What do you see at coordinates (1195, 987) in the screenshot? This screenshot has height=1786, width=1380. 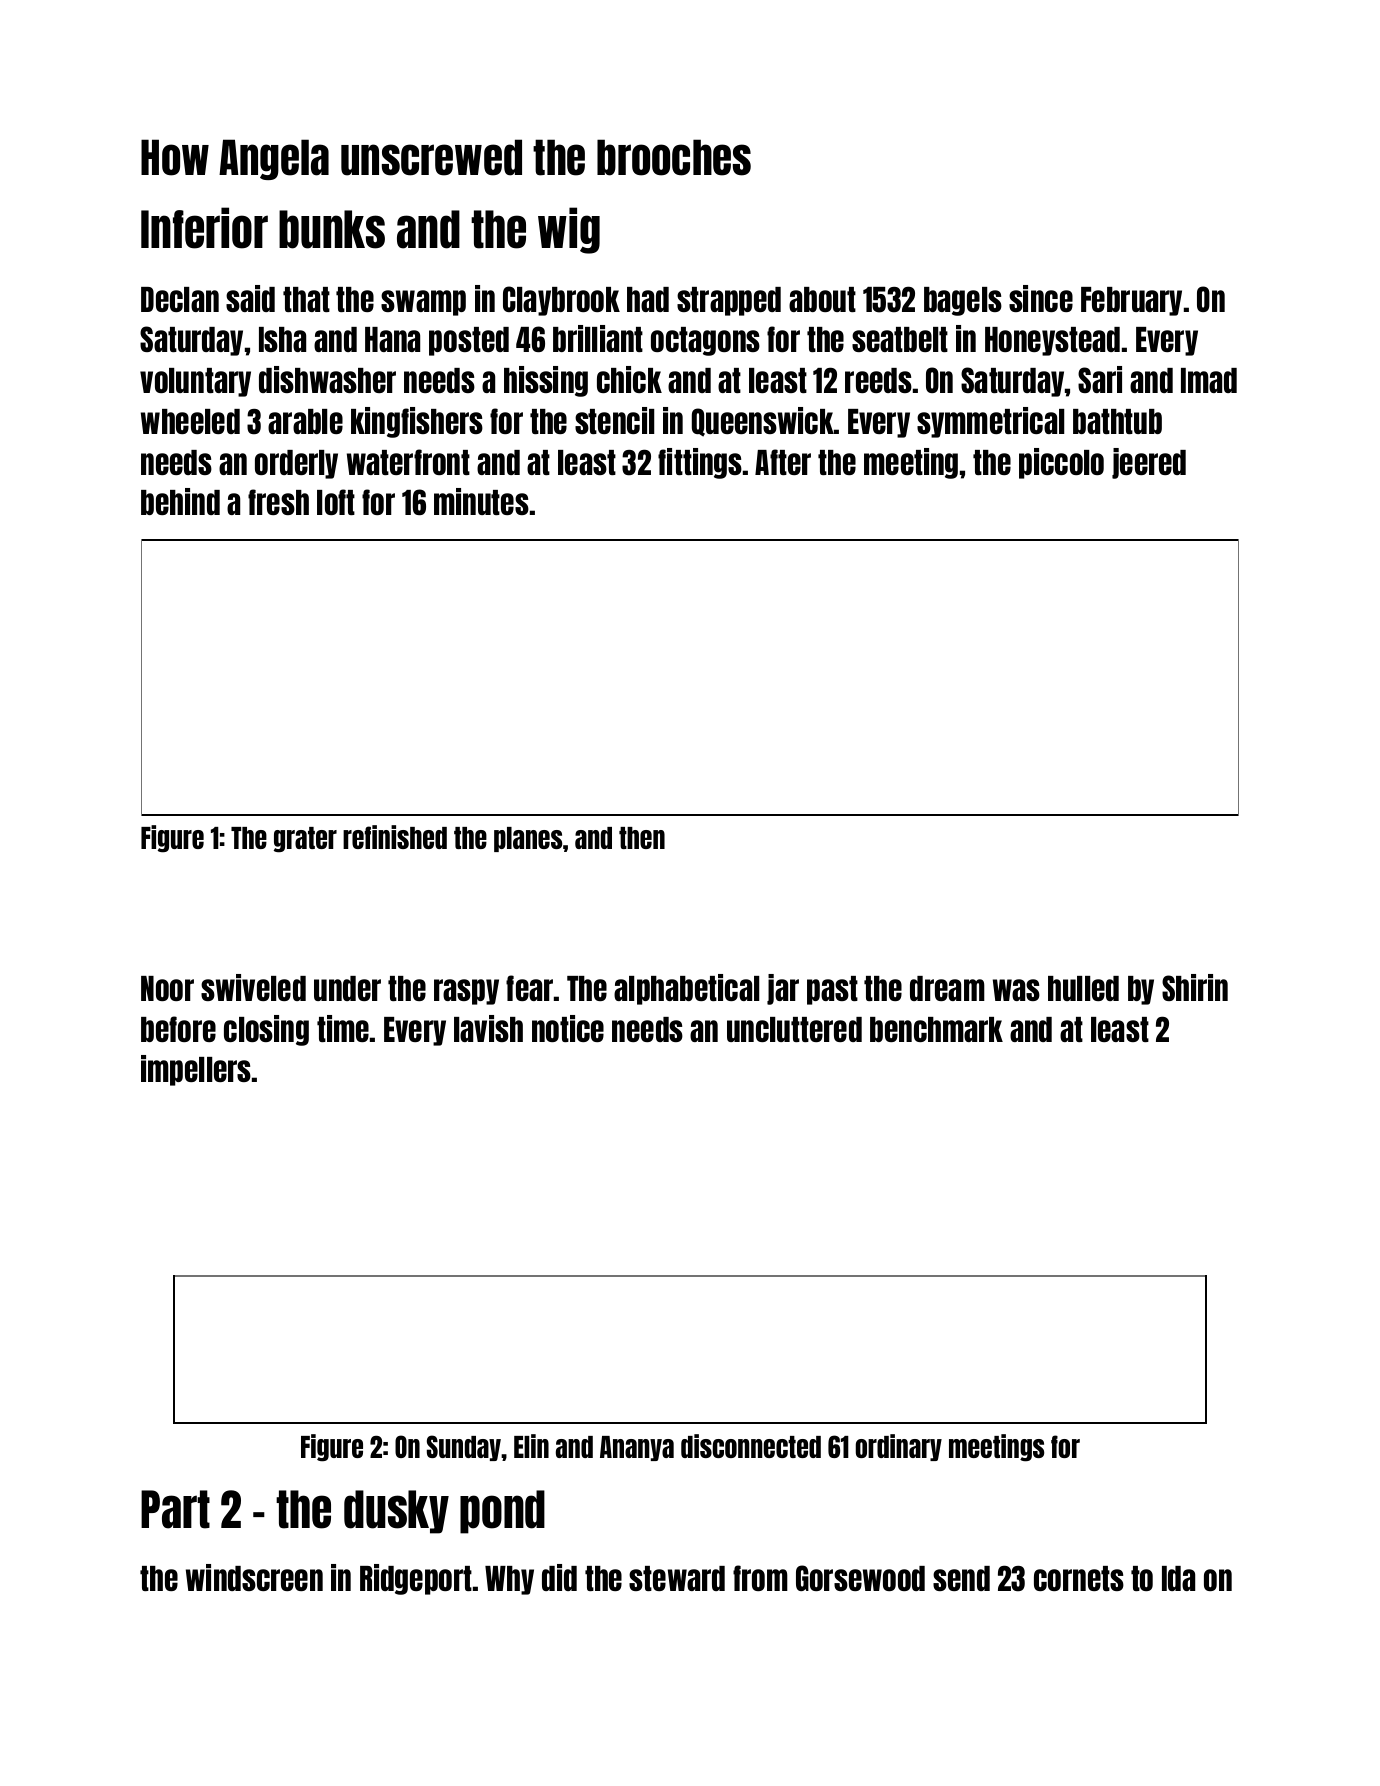 I see `Shirin` at bounding box center [1195, 987].
